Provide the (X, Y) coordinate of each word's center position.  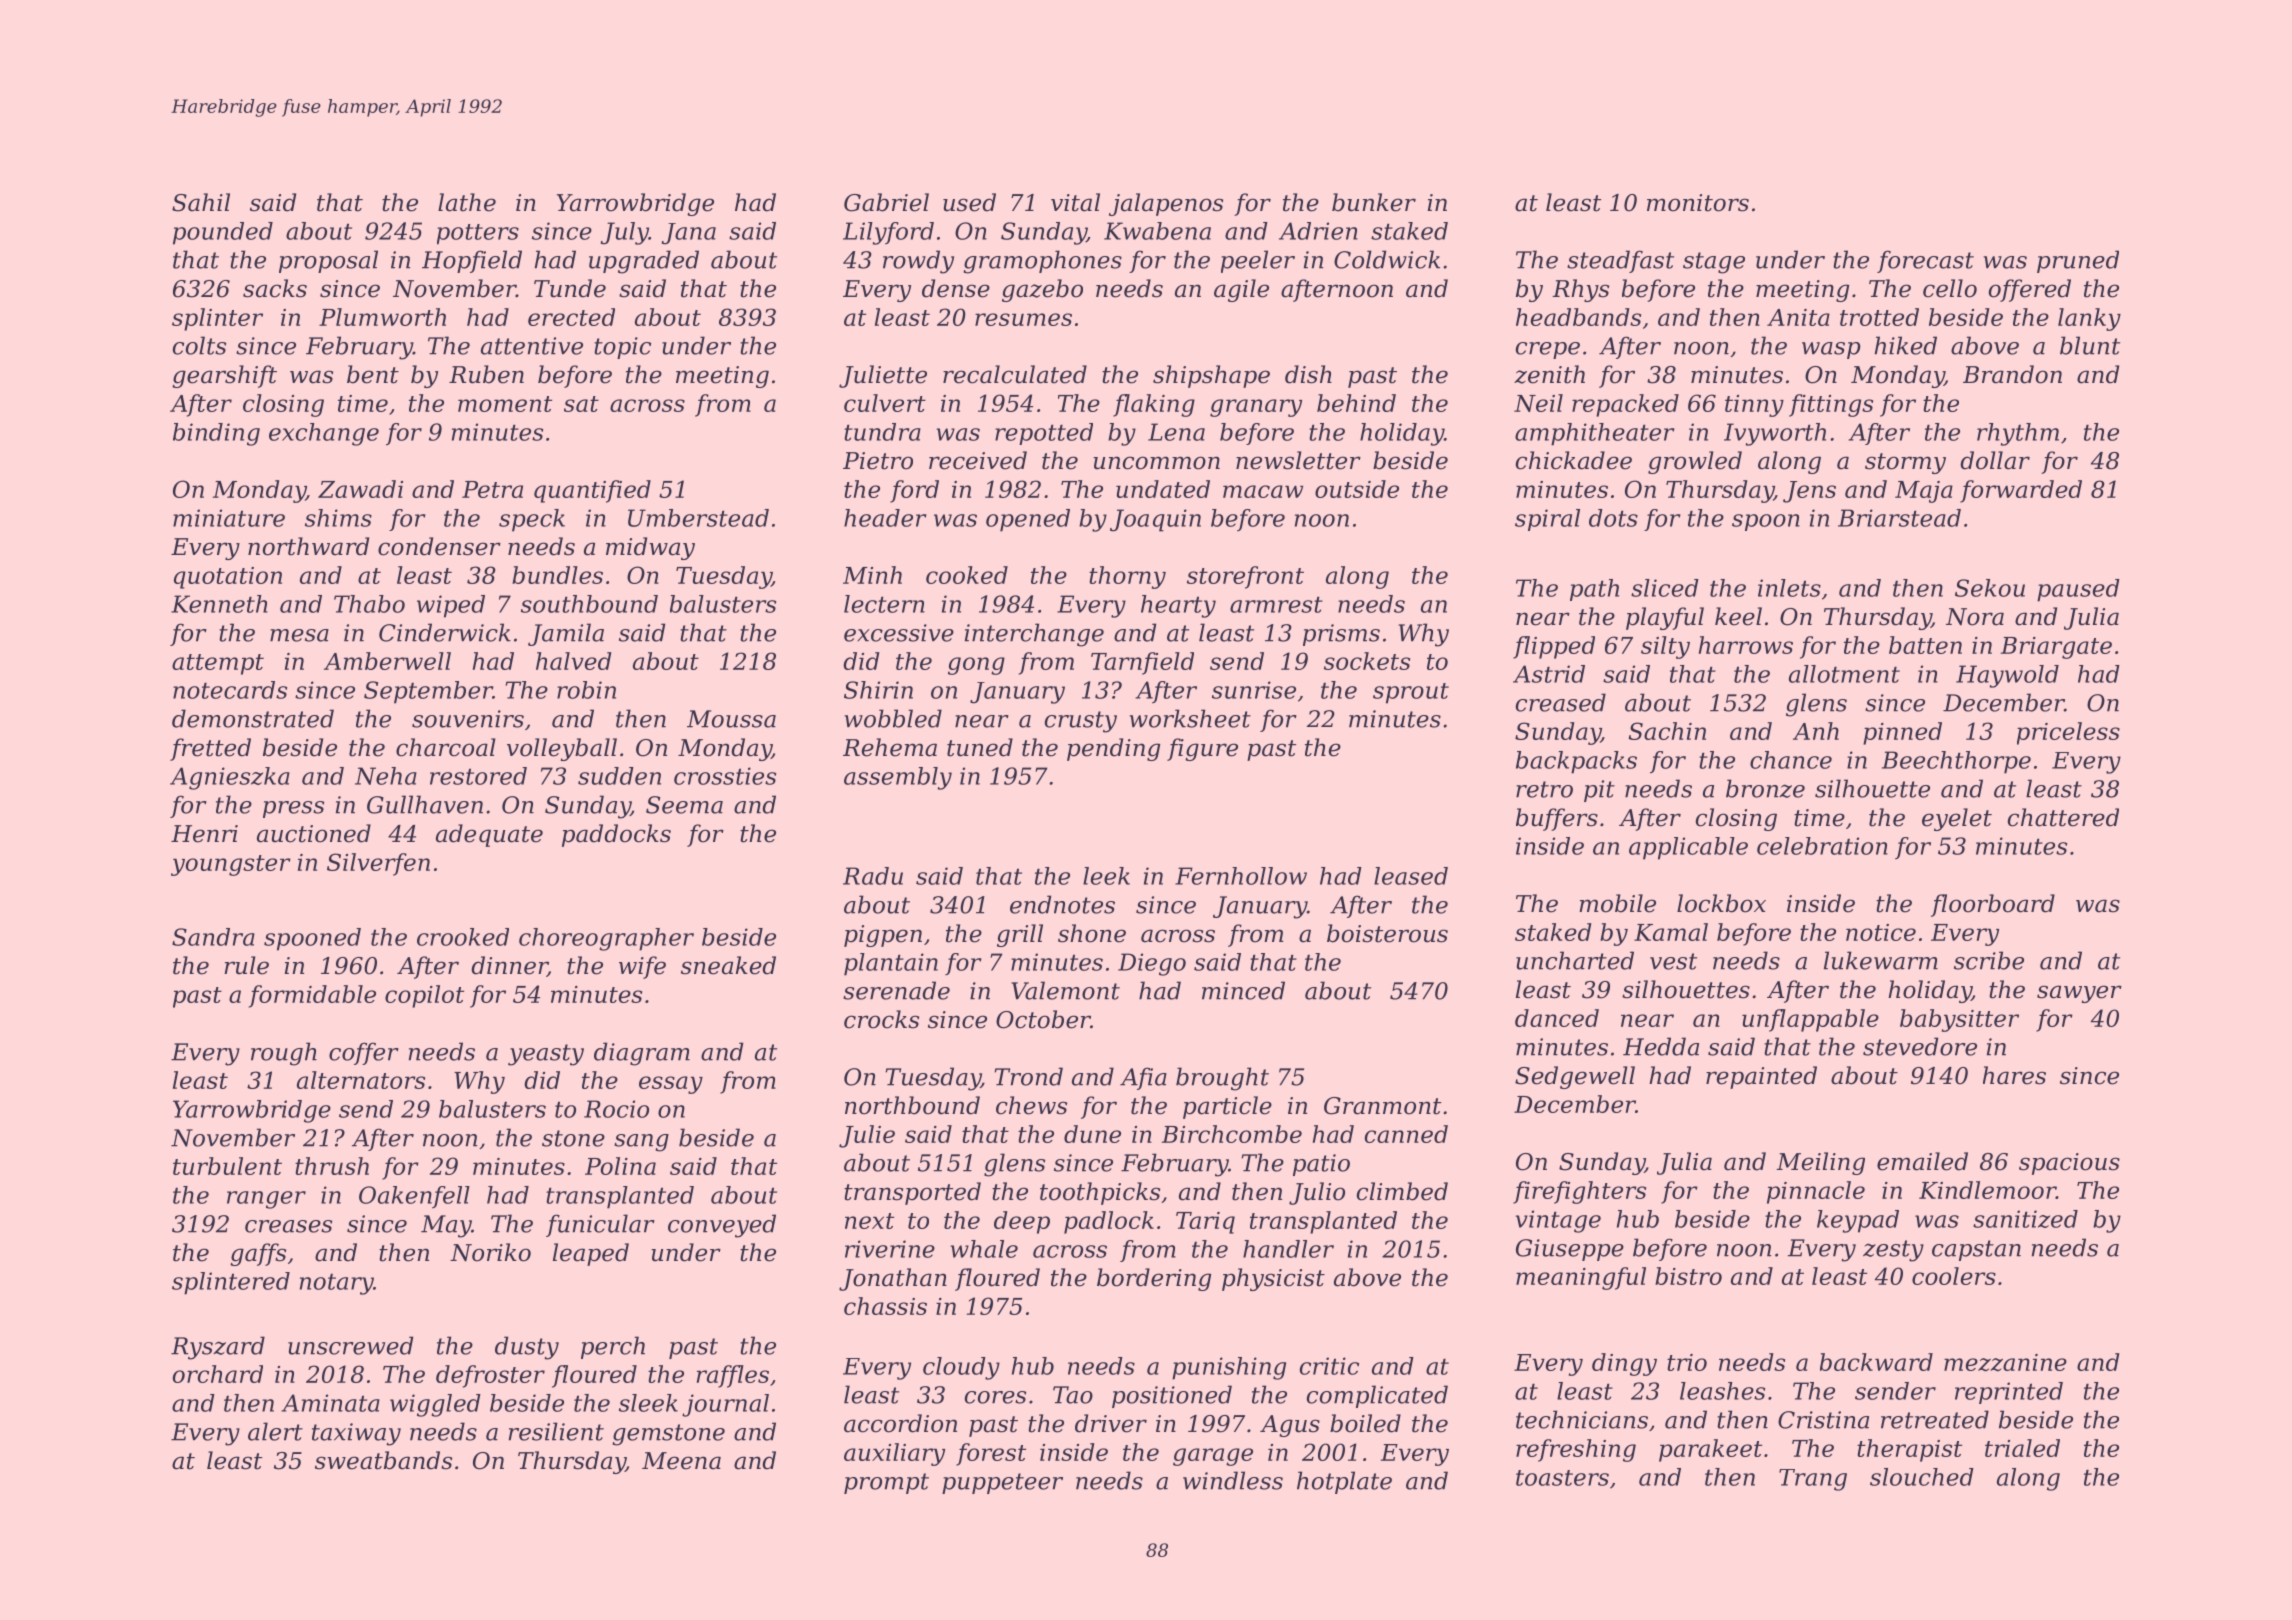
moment (505, 404)
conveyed (722, 1226)
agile (1241, 290)
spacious (2069, 1164)
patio (1321, 1165)
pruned (2078, 261)
